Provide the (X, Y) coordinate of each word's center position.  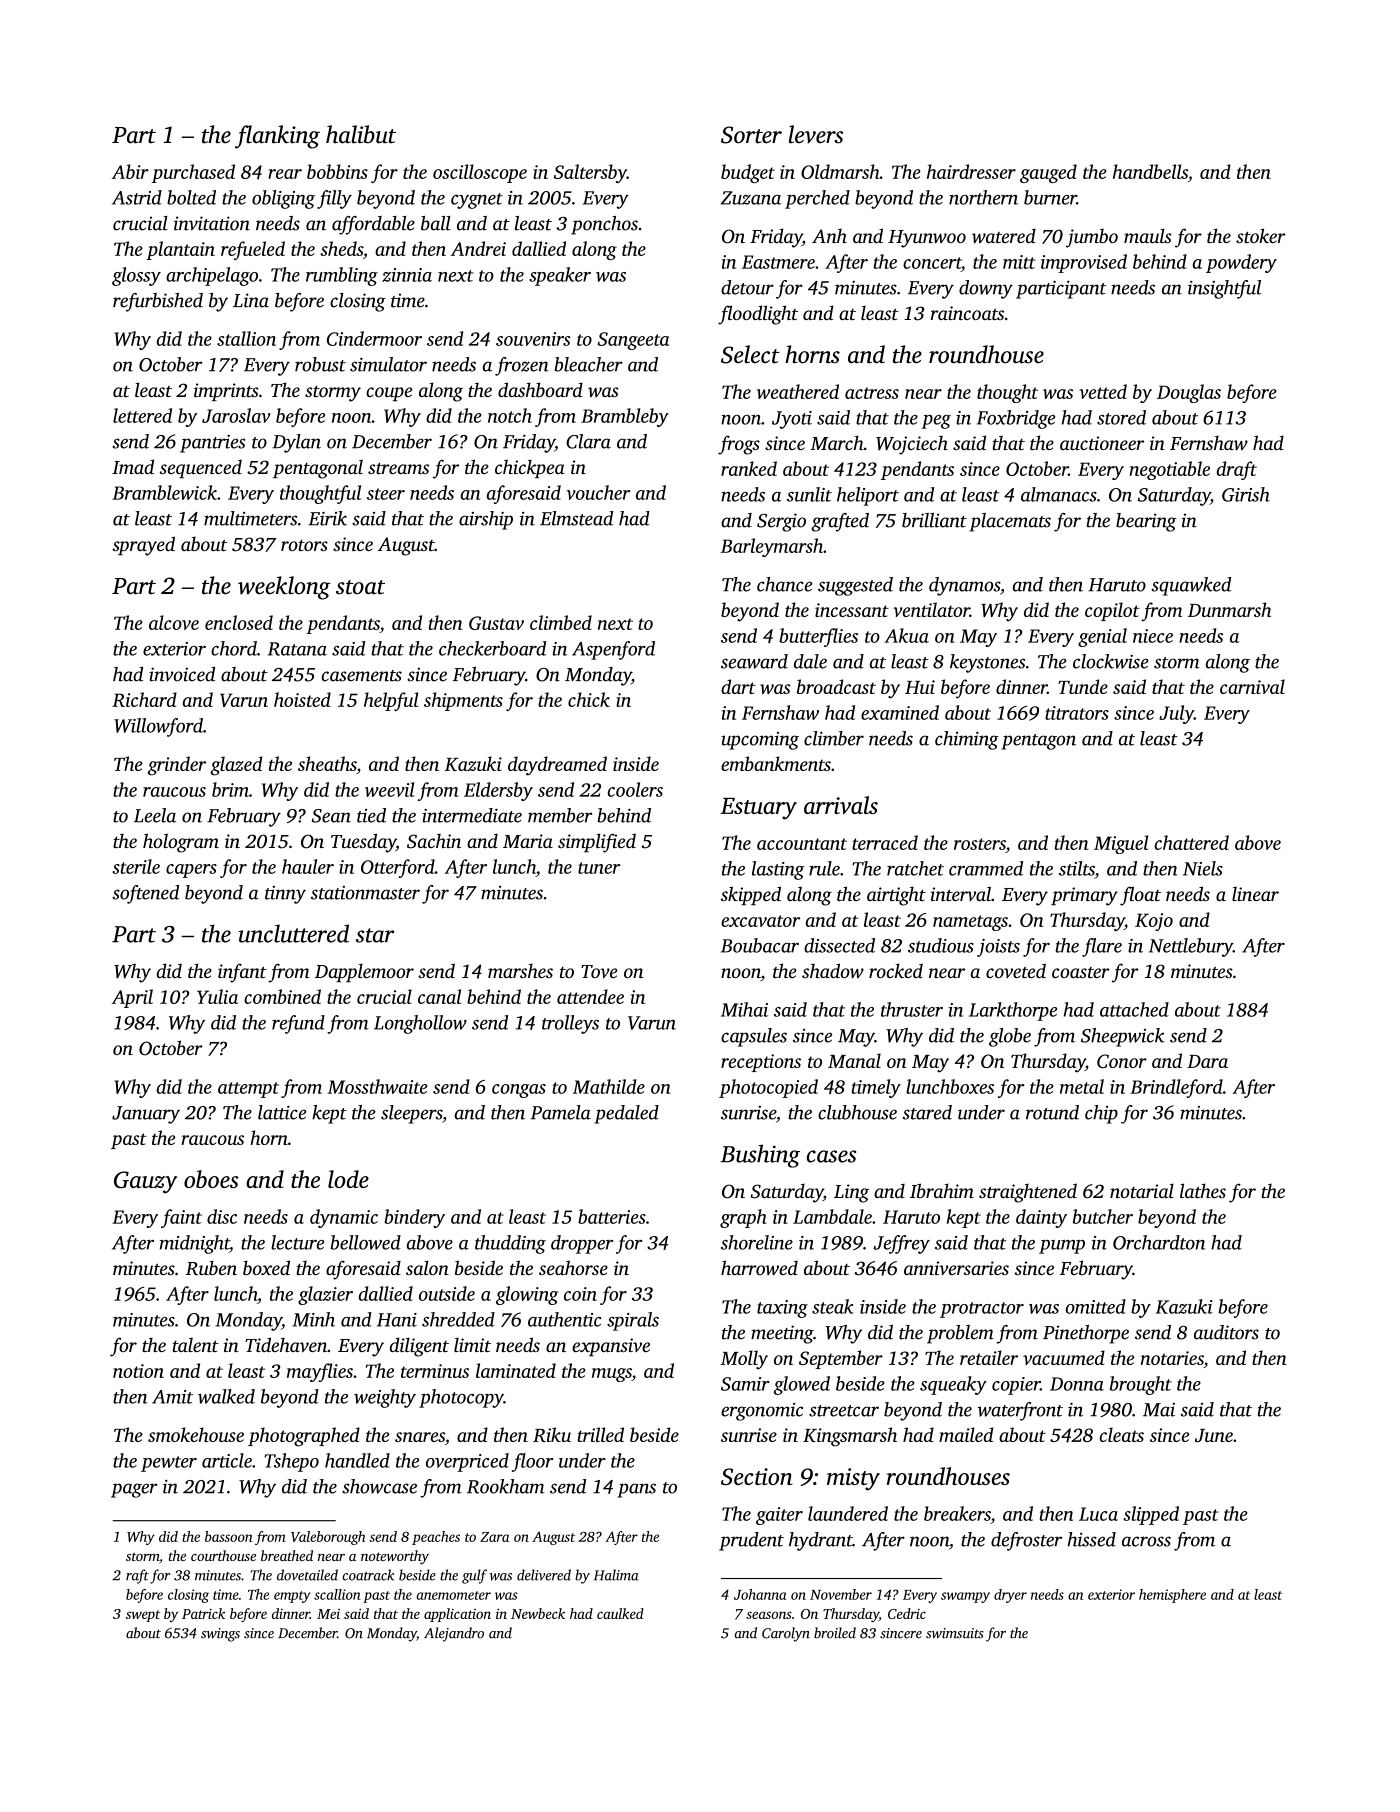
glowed (802, 1385)
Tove (599, 971)
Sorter (751, 135)
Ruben (211, 1268)
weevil (390, 789)
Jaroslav (236, 415)
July (1176, 714)
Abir (130, 171)
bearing (1146, 522)
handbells (1150, 171)
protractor (982, 1310)
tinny (285, 895)
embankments (776, 763)
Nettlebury (1191, 947)
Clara (588, 441)
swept (143, 1616)
